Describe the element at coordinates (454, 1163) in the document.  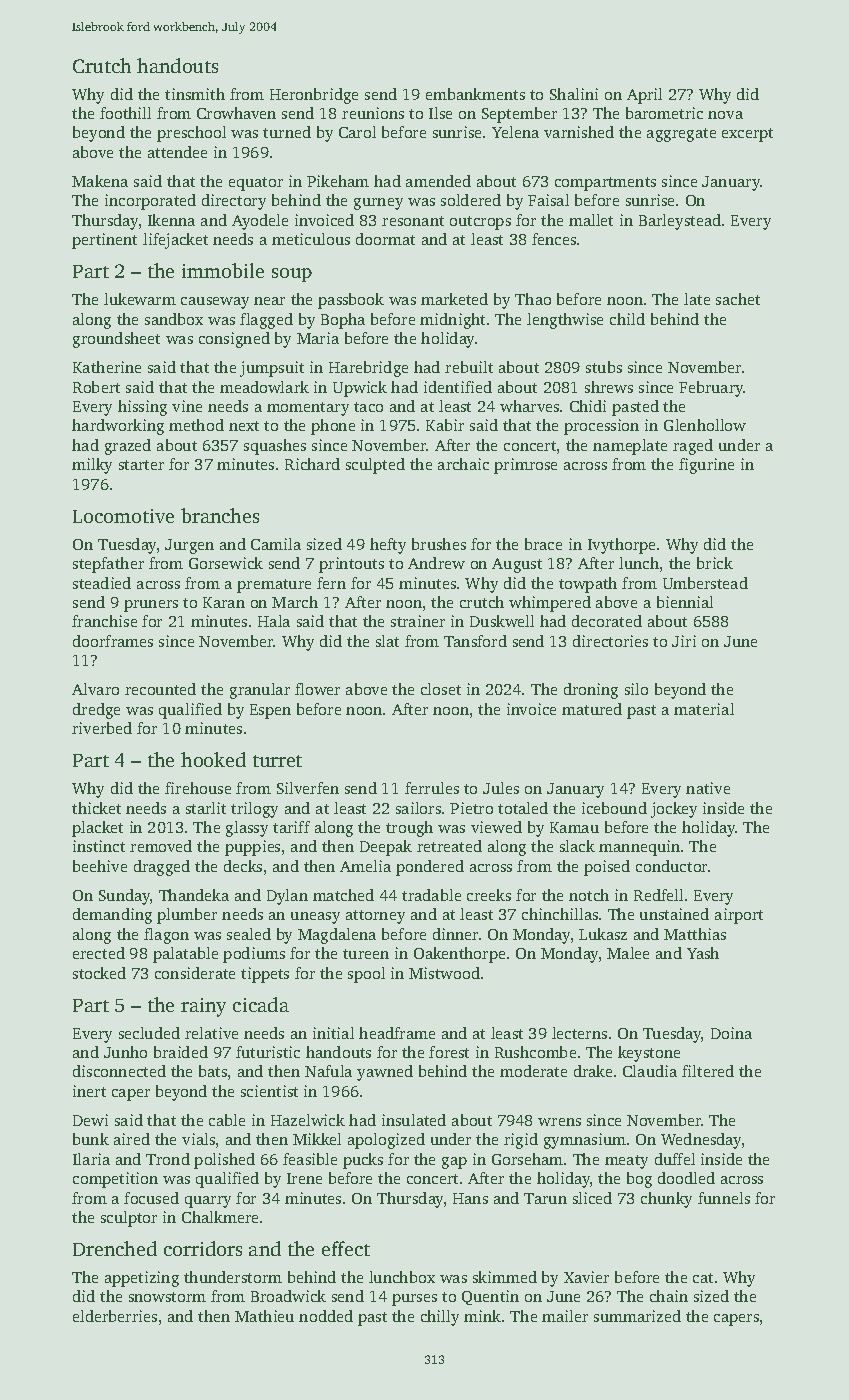
I see `gap` at that location.
